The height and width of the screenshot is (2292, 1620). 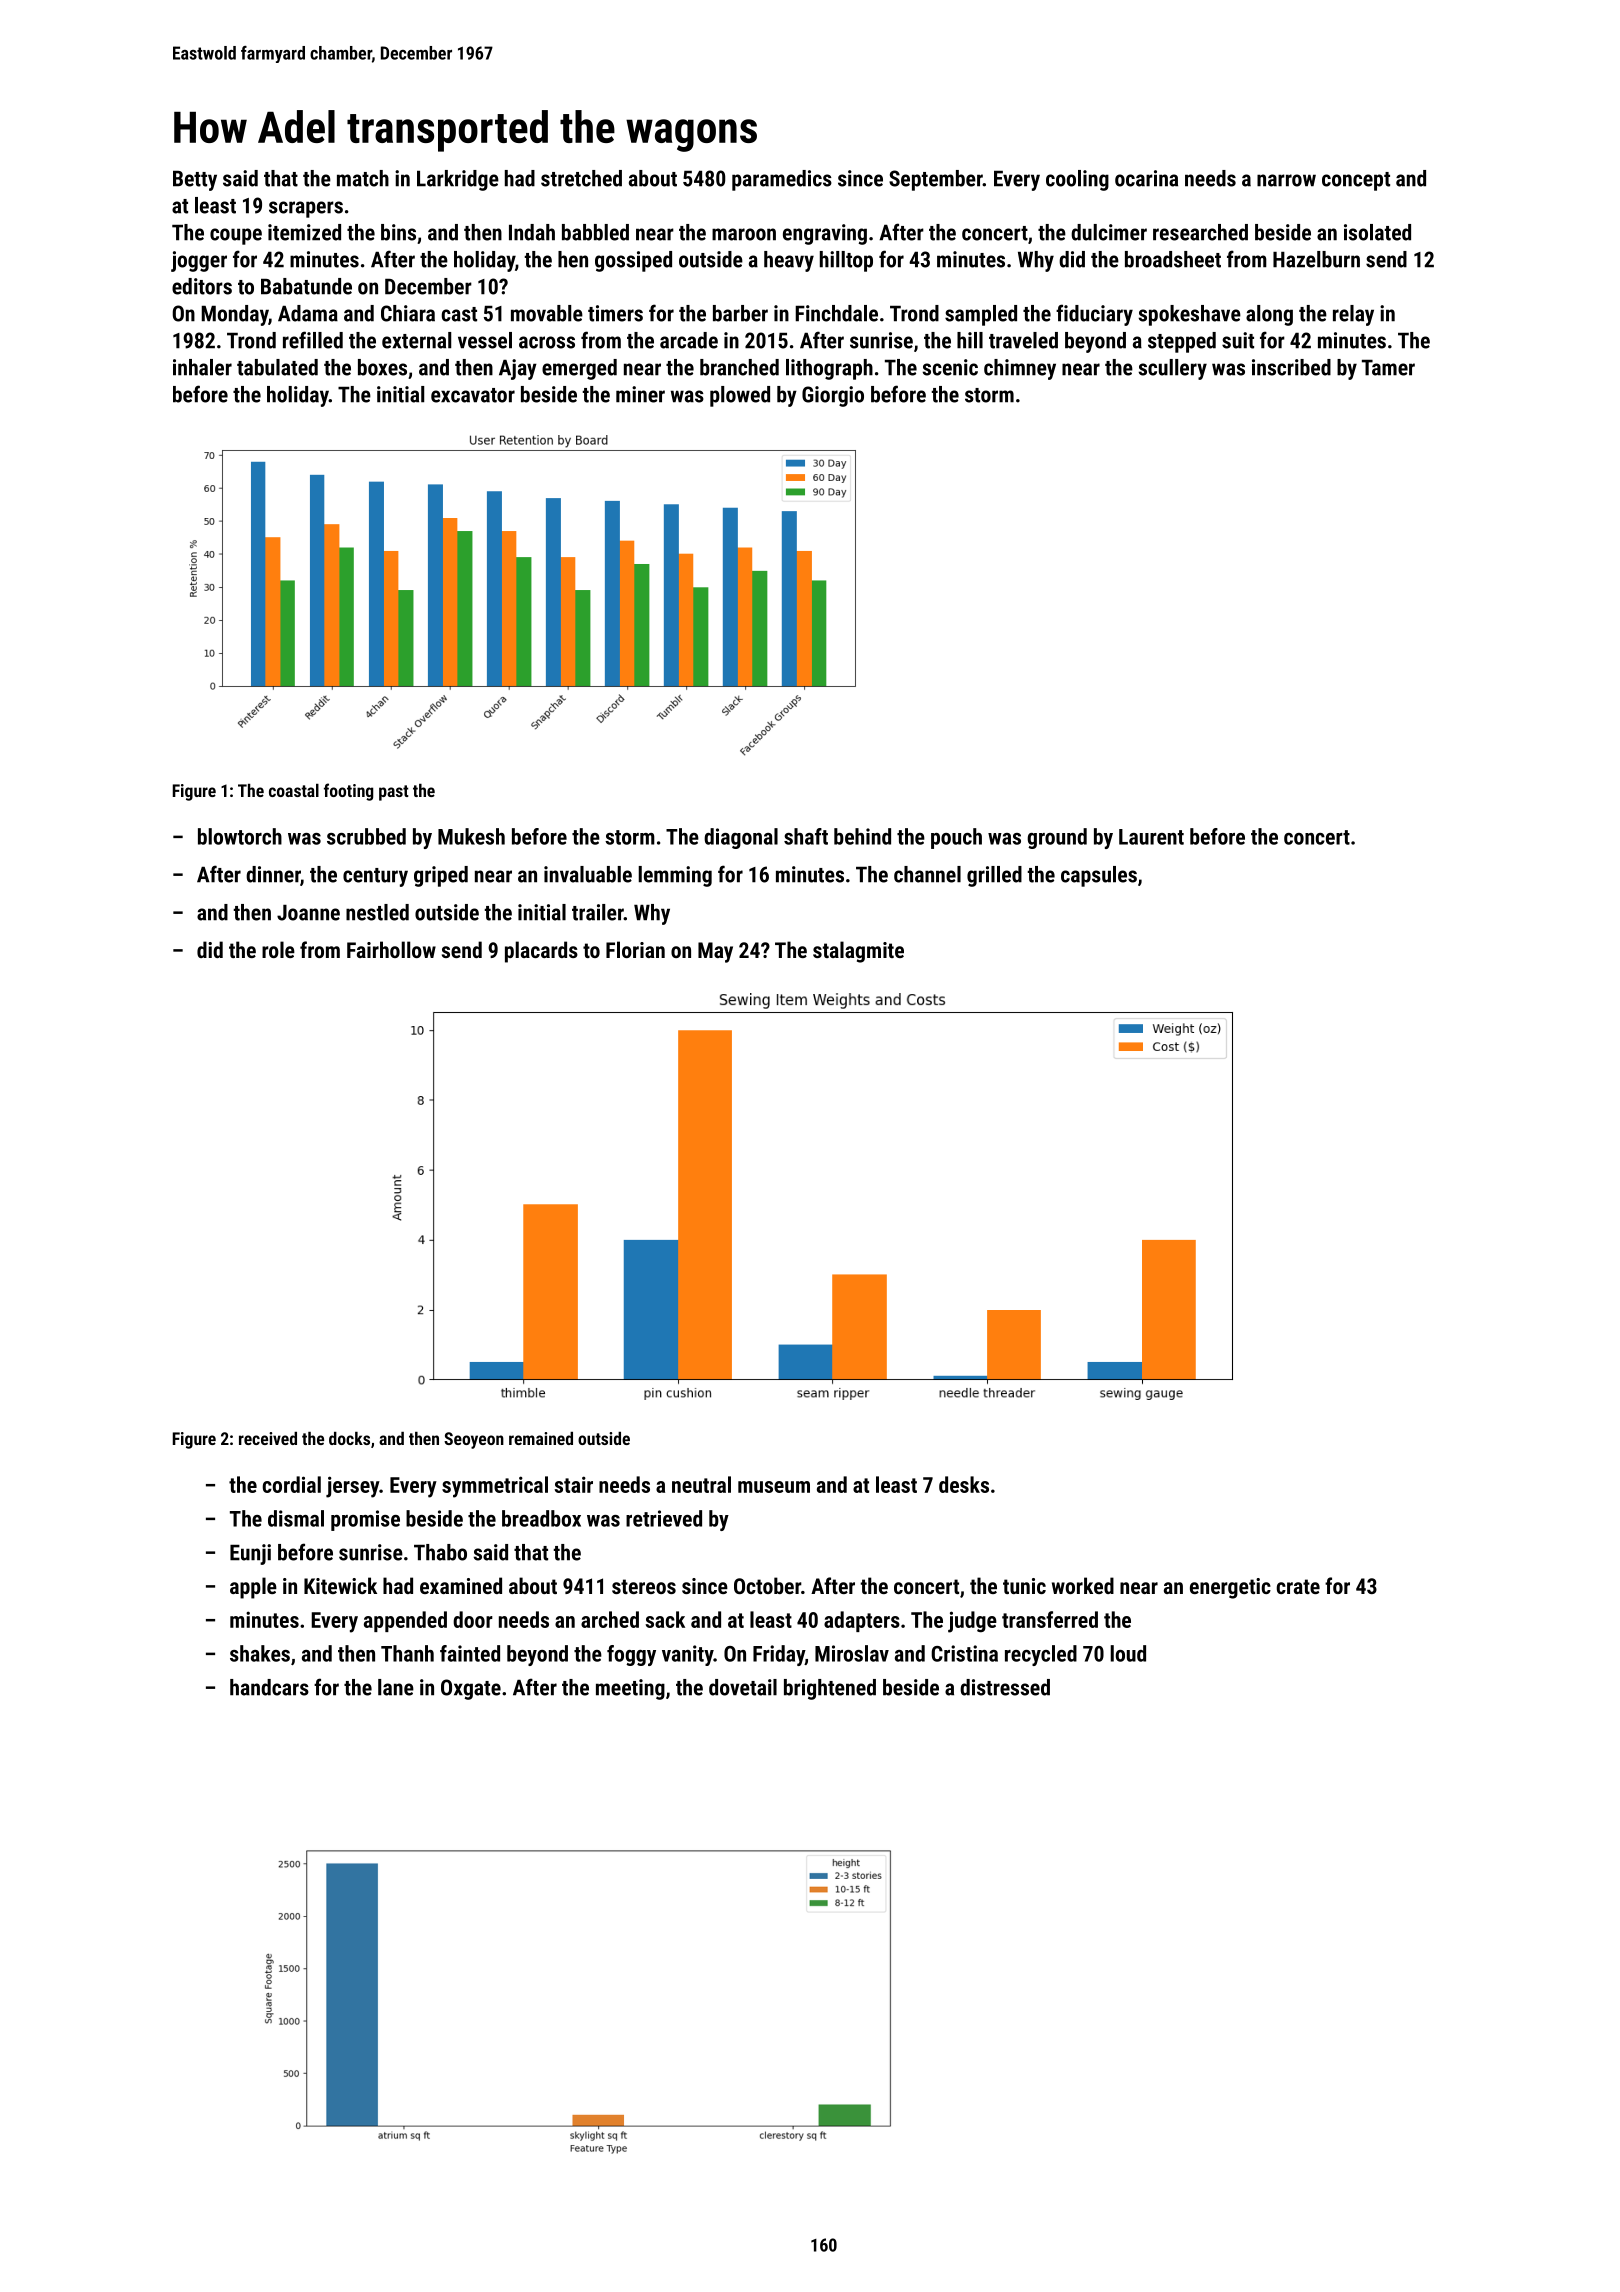 What do you see at coordinates (1151, 837) in the screenshot?
I see `Laurent` at bounding box center [1151, 837].
